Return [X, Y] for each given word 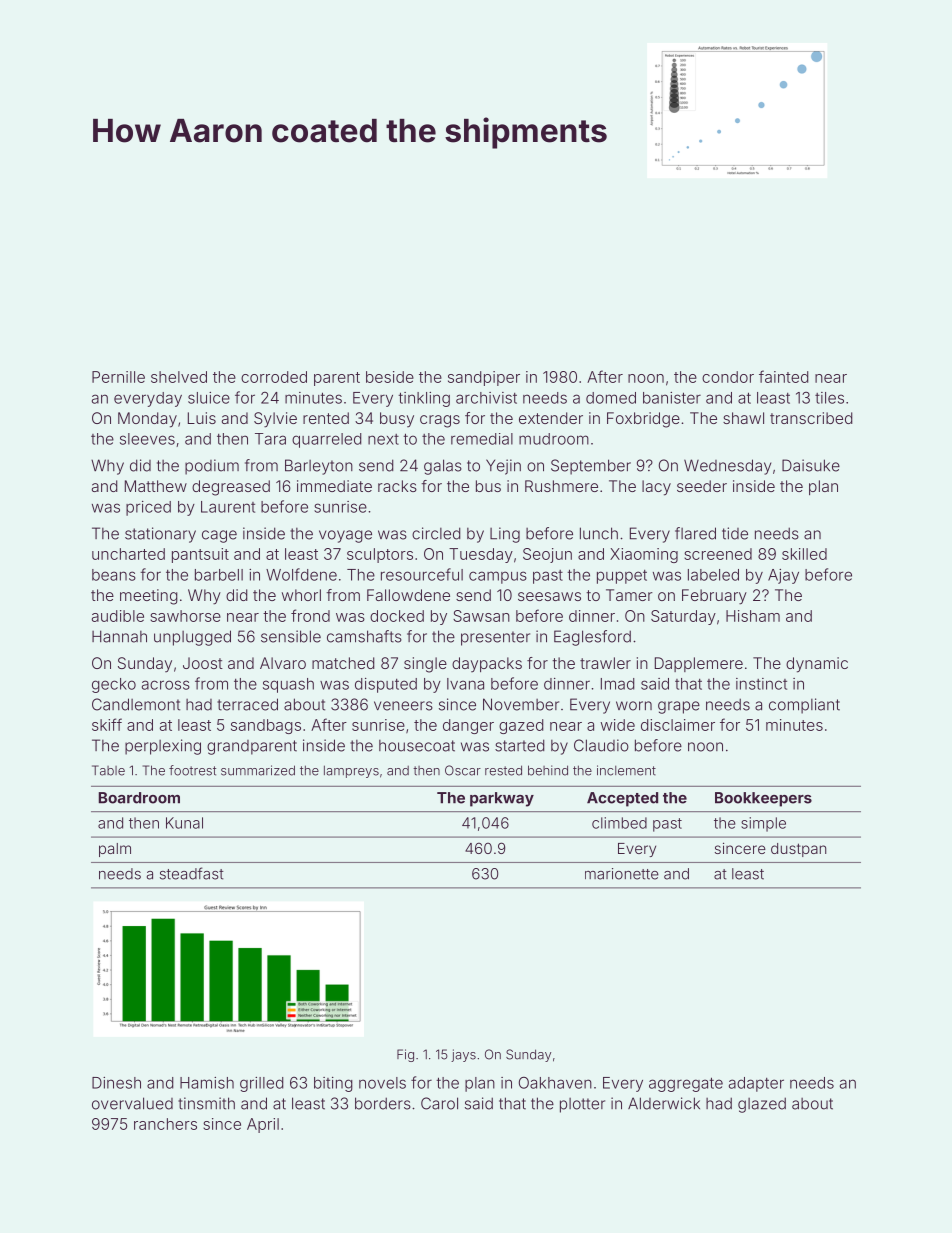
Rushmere [561, 486]
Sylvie [275, 420]
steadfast [192, 873]
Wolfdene [301, 574]
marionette [622, 874]
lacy [656, 488]
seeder [702, 486]
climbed [619, 823]
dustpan [798, 850]
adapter [756, 1084]
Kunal [184, 823]
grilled [262, 1084]
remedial [482, 439]
